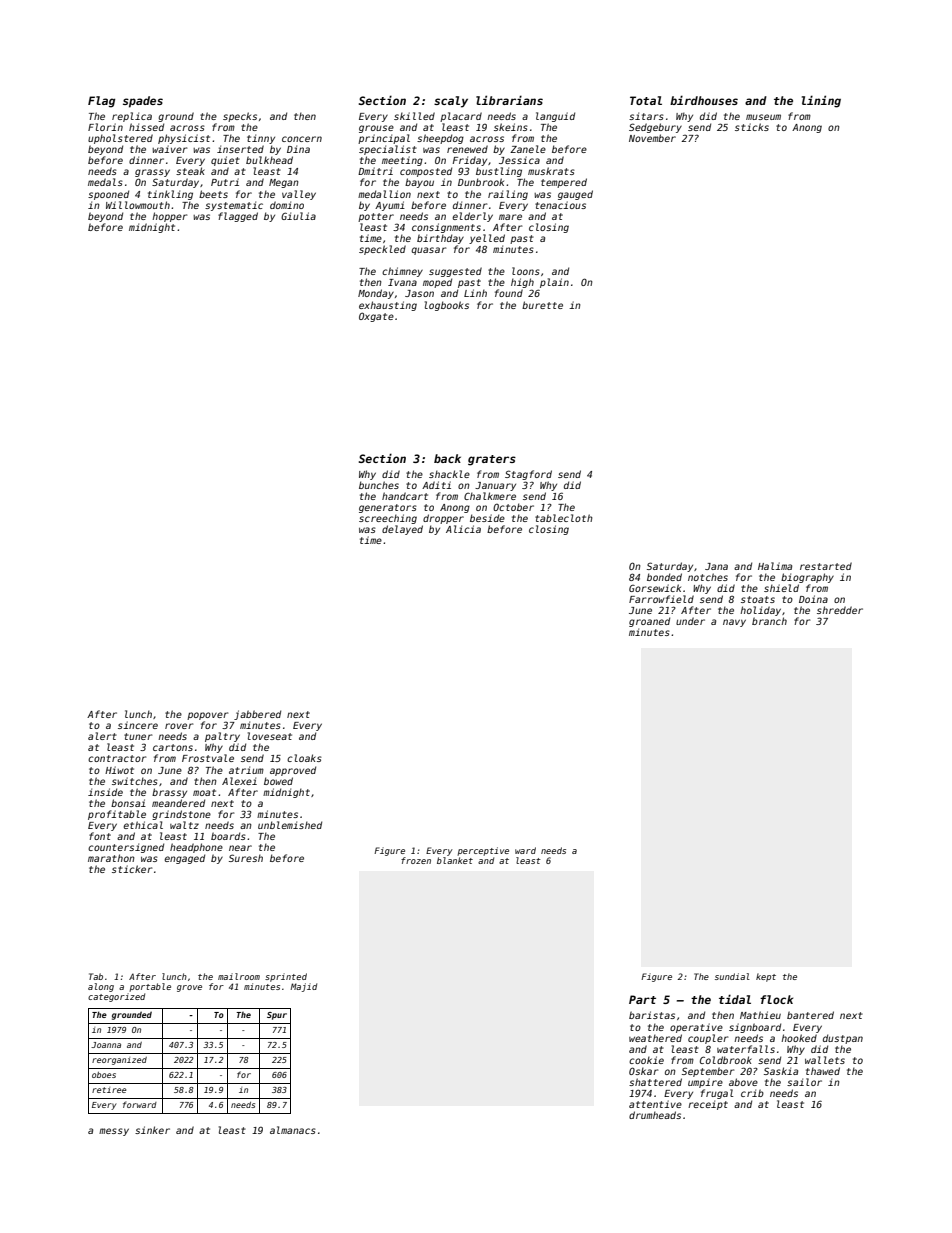 This page has width=952, height=1233. Describe the element at coordinates (554, 283) in the page. I see `plain` at that location.
